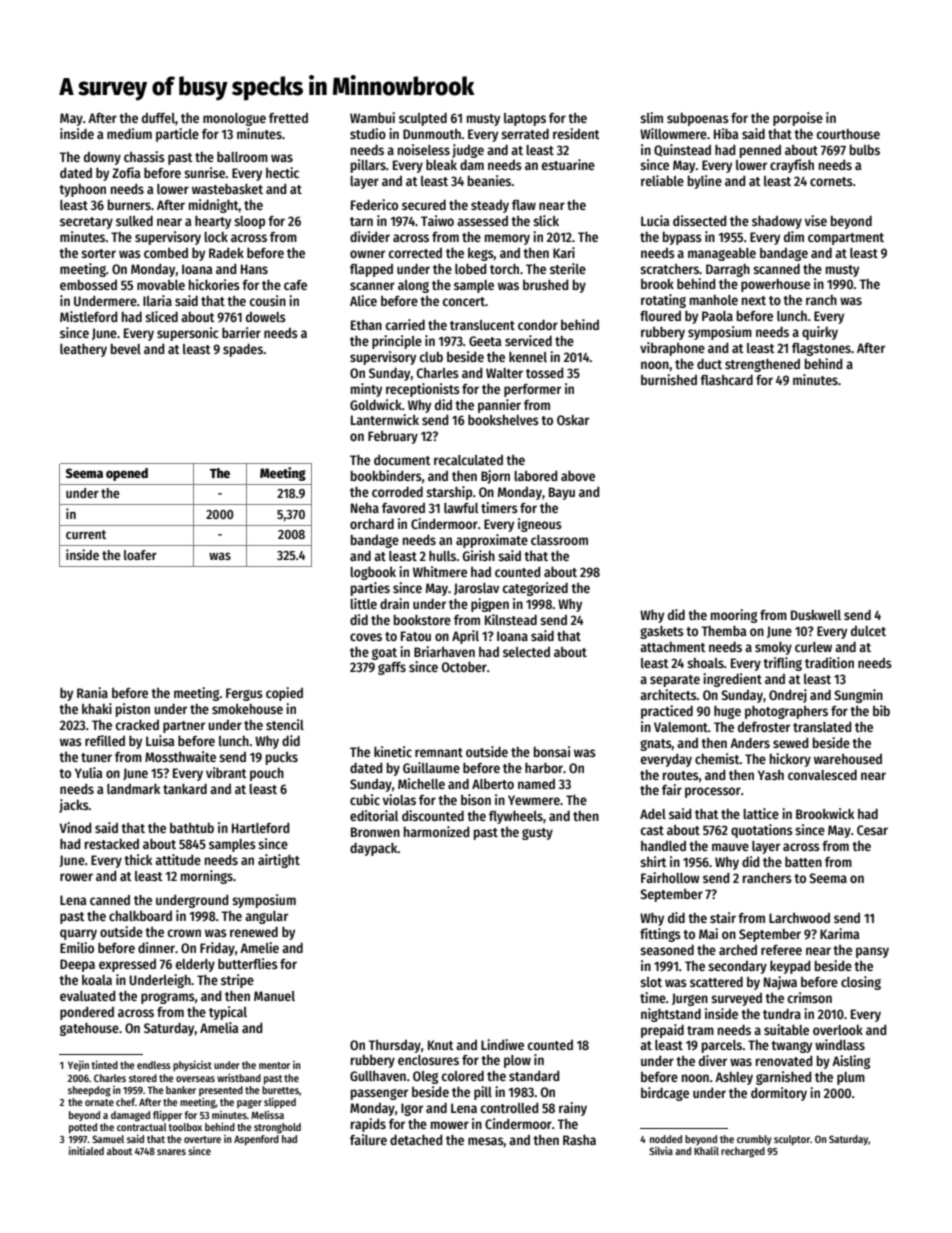 The height and width of the screenshot is (1233, 952). I want to click on slipped, so click(280, 1102).
